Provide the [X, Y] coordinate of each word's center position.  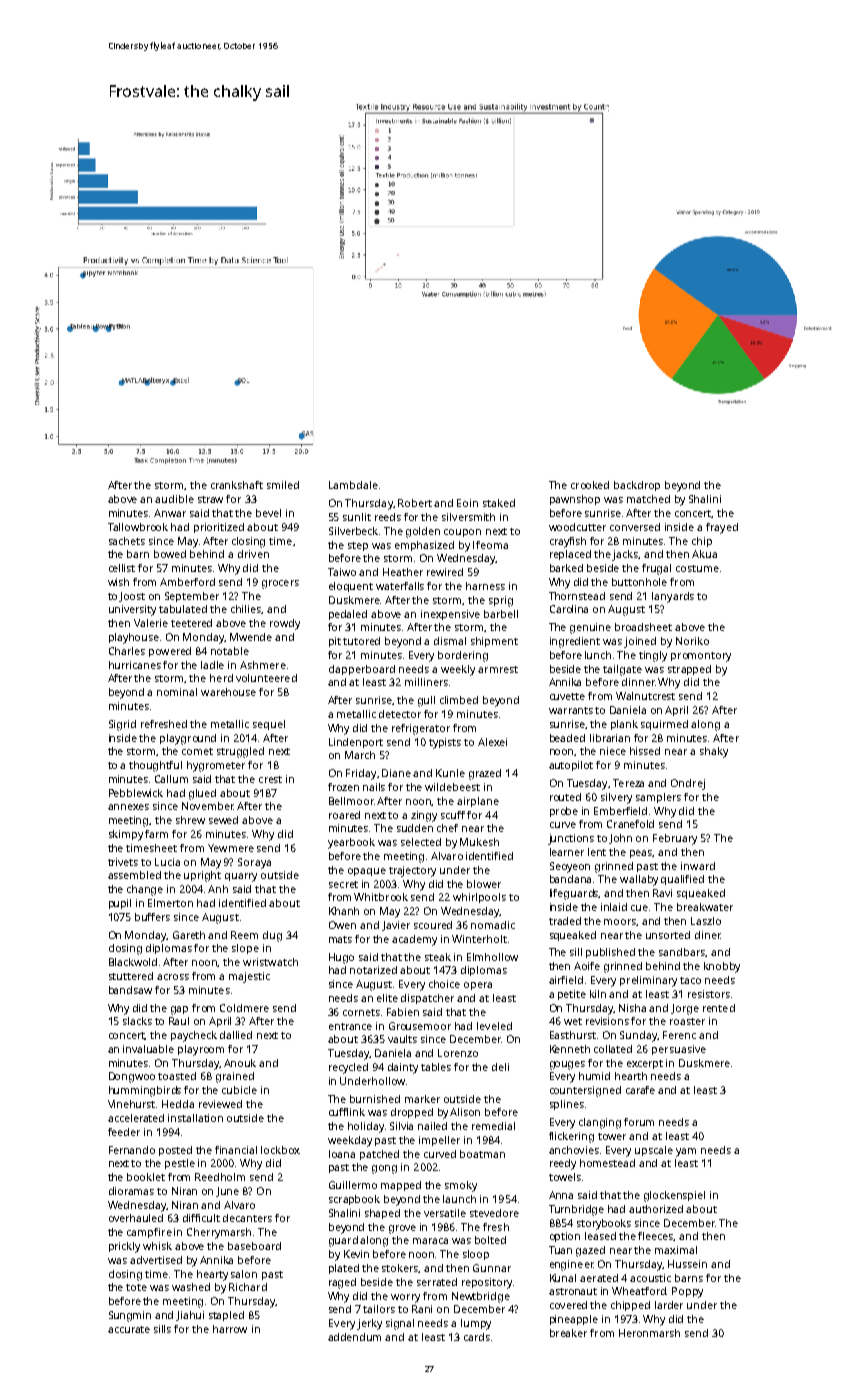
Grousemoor [420, 1026]
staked [499, 503]
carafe [640, 1090]
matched [648, 499]
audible [174, 499]
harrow [230, 1329]
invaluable [148, 1049]
